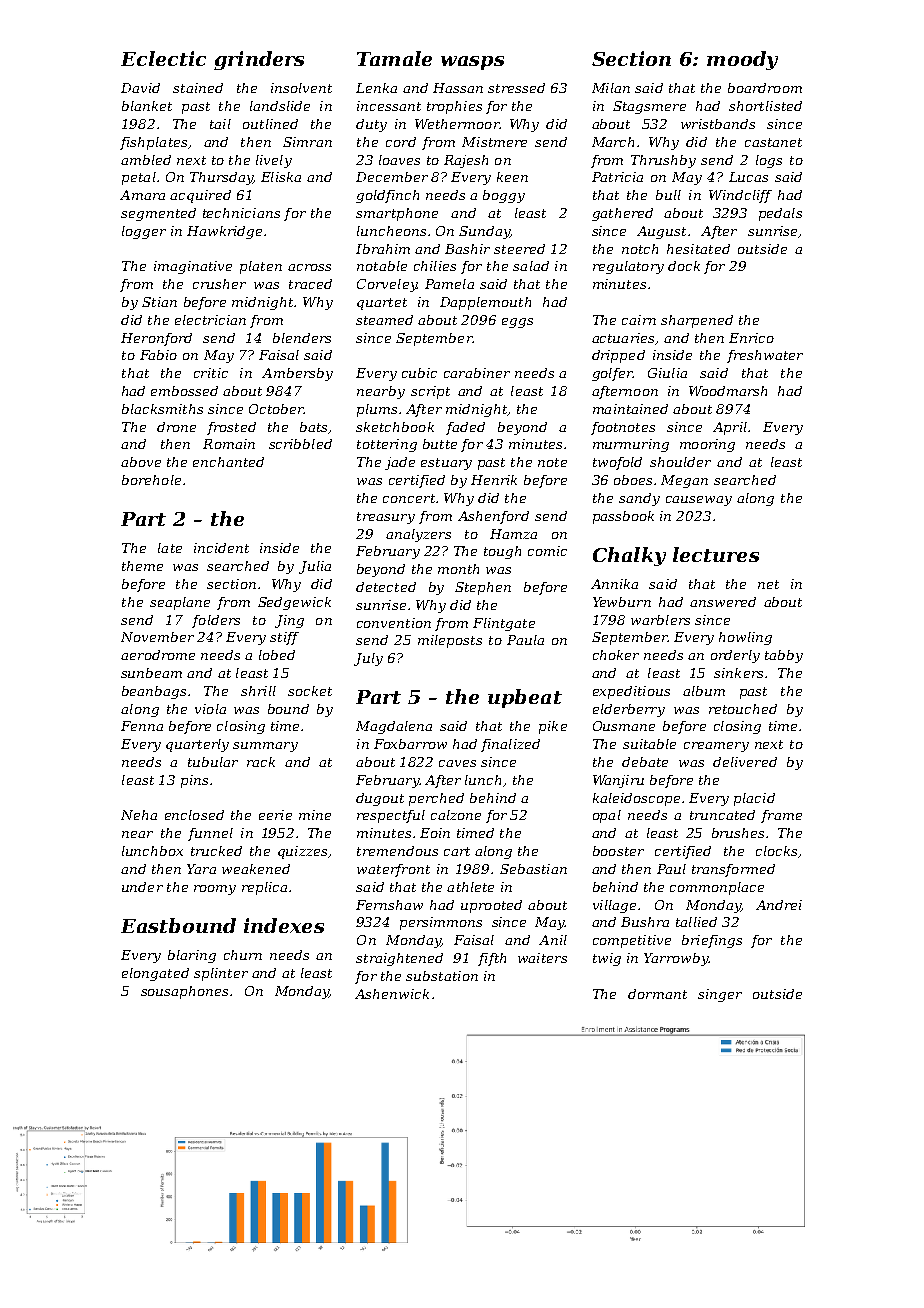  I want to click on across, so click(309, 267).
